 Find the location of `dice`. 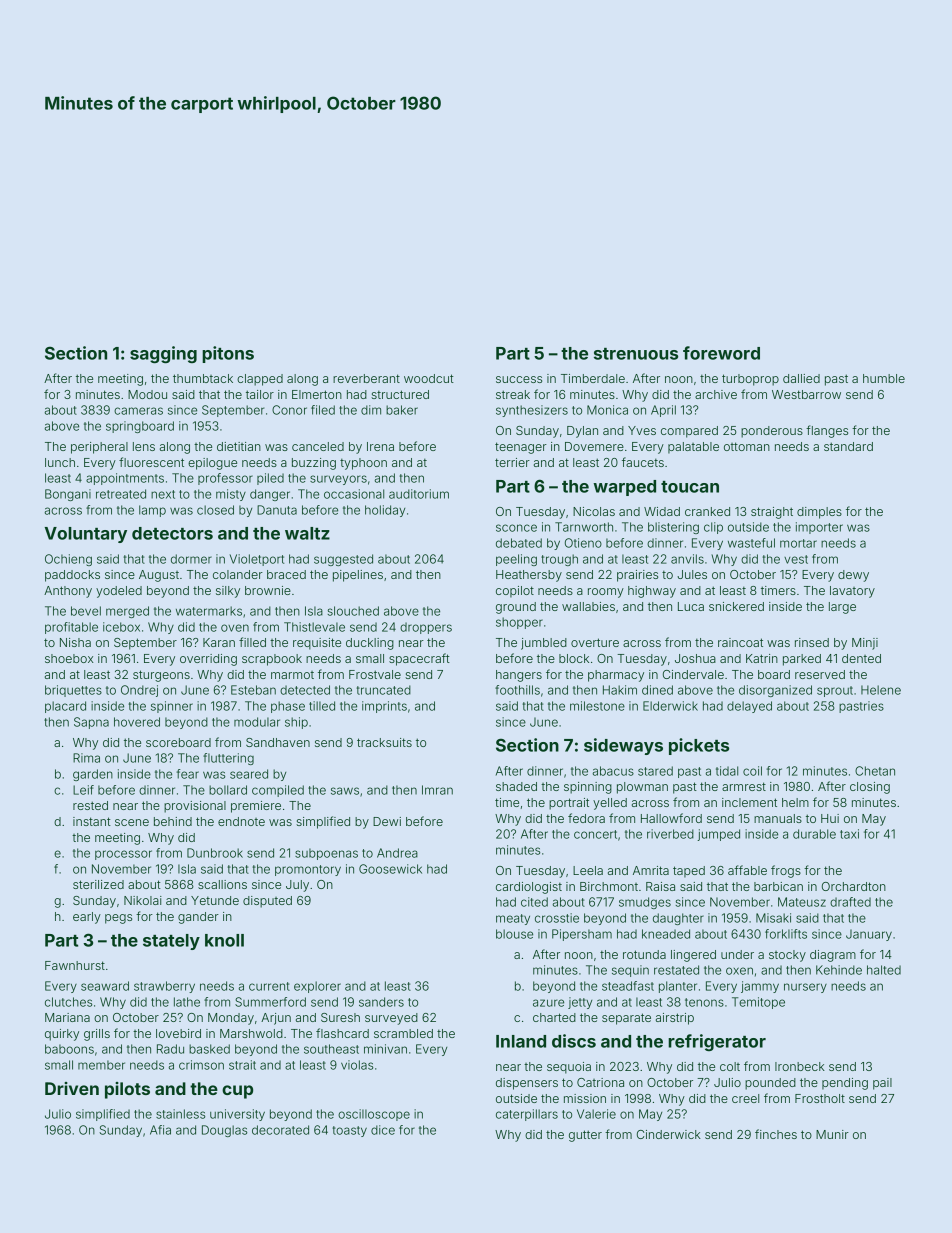

dice is located at coordinates (383, 1130).
